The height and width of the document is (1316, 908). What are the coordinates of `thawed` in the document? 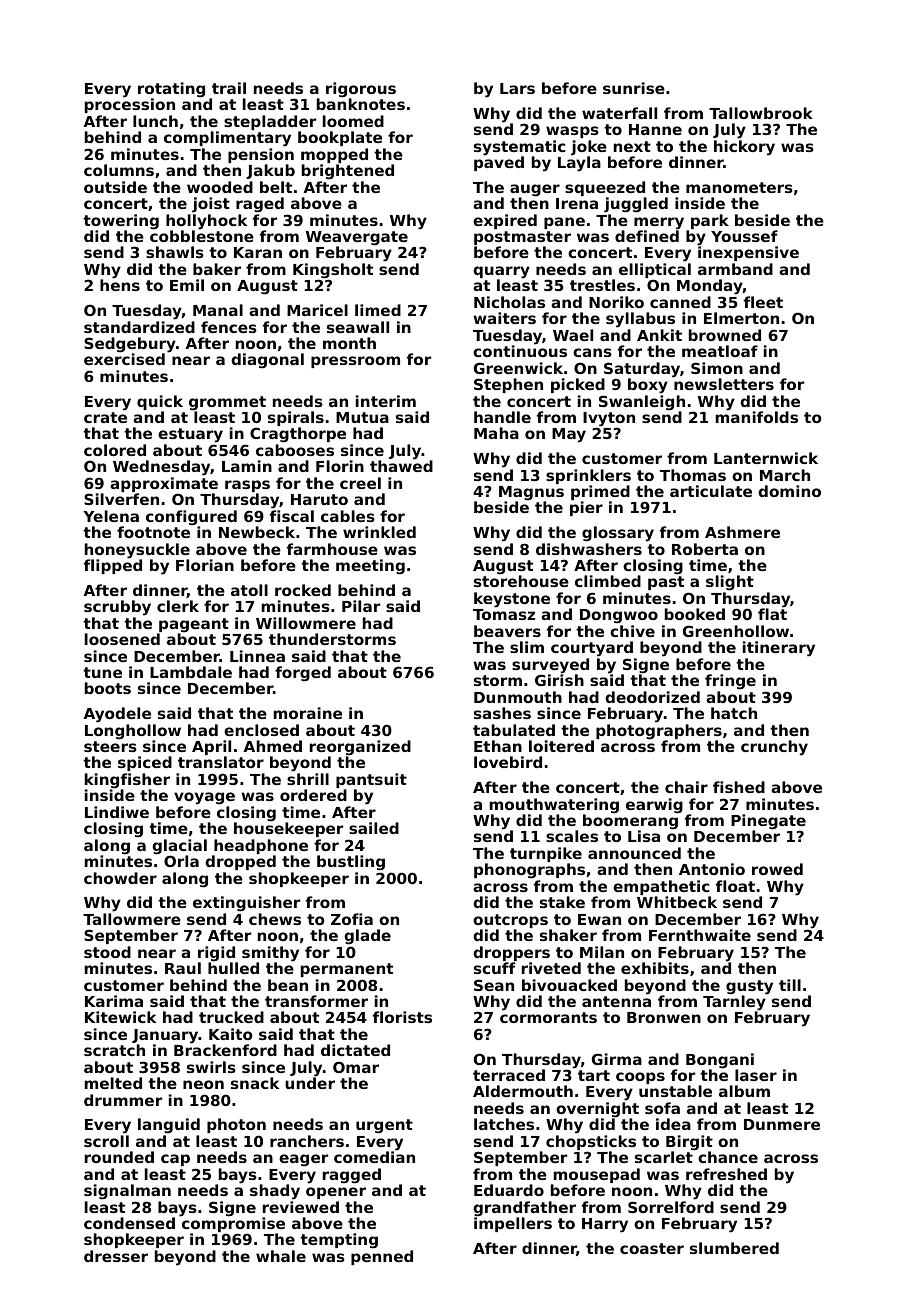 It's located at (401, 466).
